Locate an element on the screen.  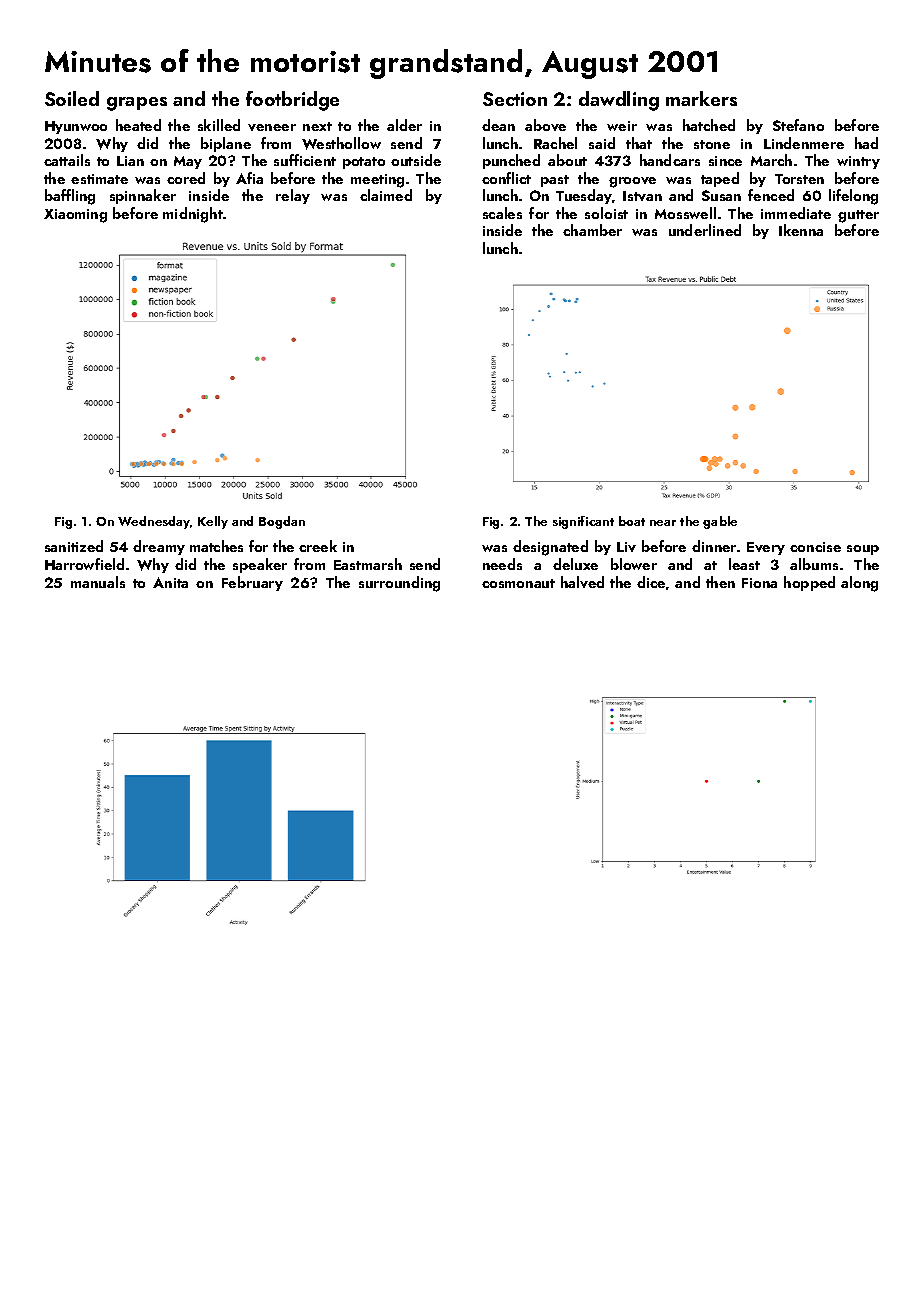
Xiaoming is located at coordinates (75, 216).
